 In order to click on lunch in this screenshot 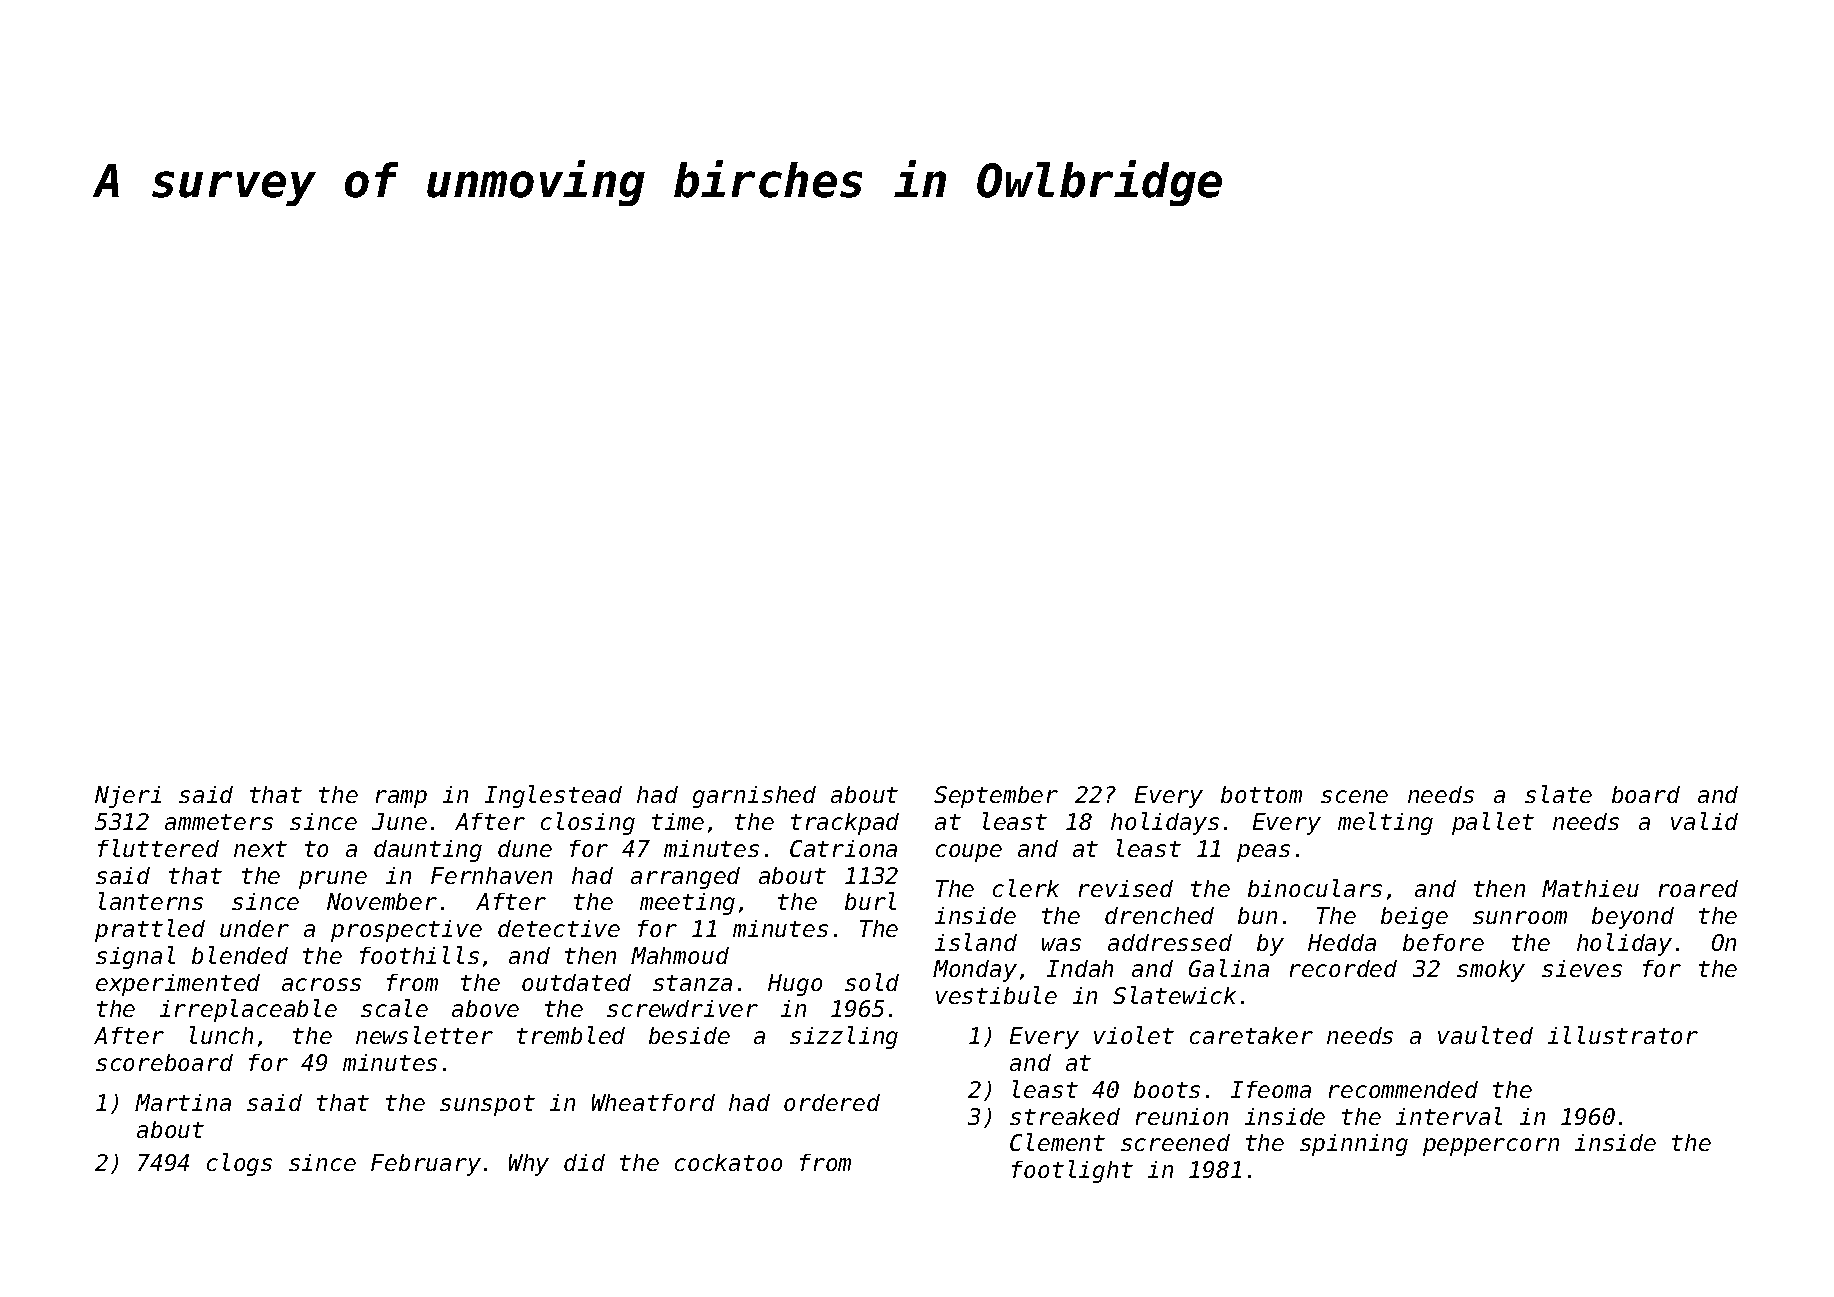, I will do `click(221, 1035)`.
